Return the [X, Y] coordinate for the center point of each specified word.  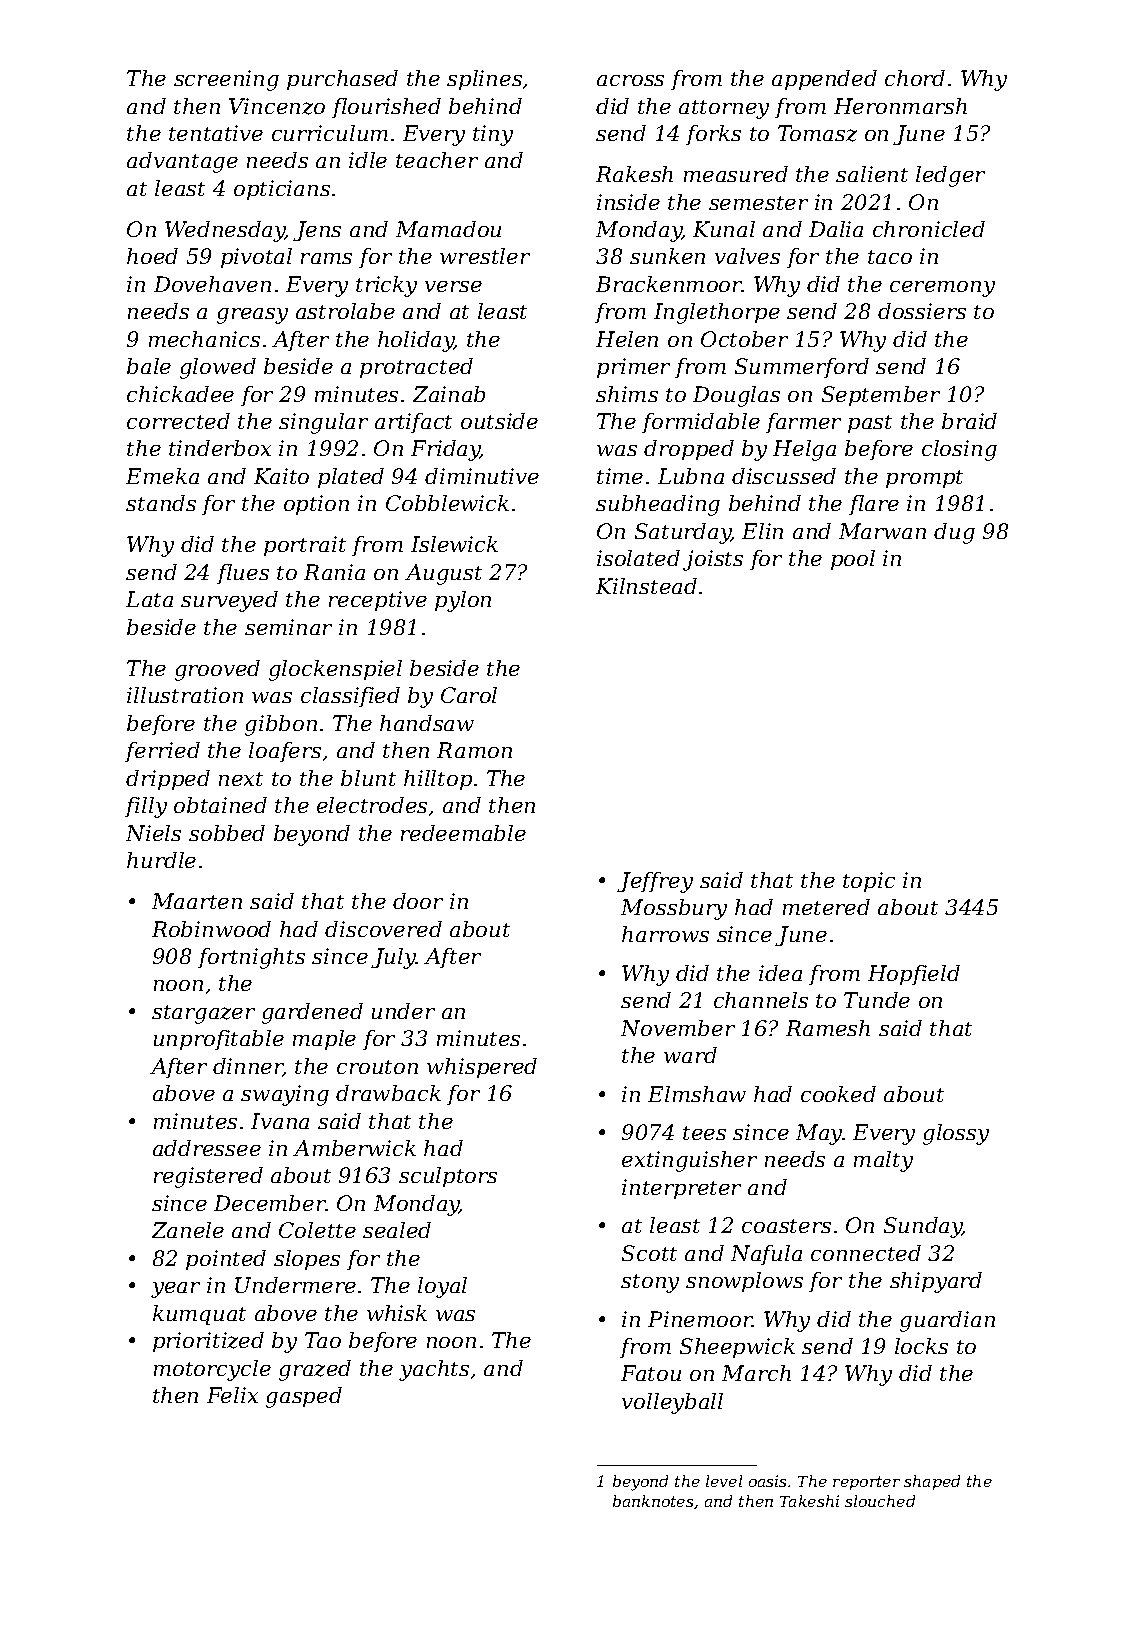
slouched [880, 1501]
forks [713, 135]
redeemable [463, 833]
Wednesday [225, 231]
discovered [383, 929]
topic [869, 882]
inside [628, 202]
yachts [434, 1370]
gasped [304, 1397]
